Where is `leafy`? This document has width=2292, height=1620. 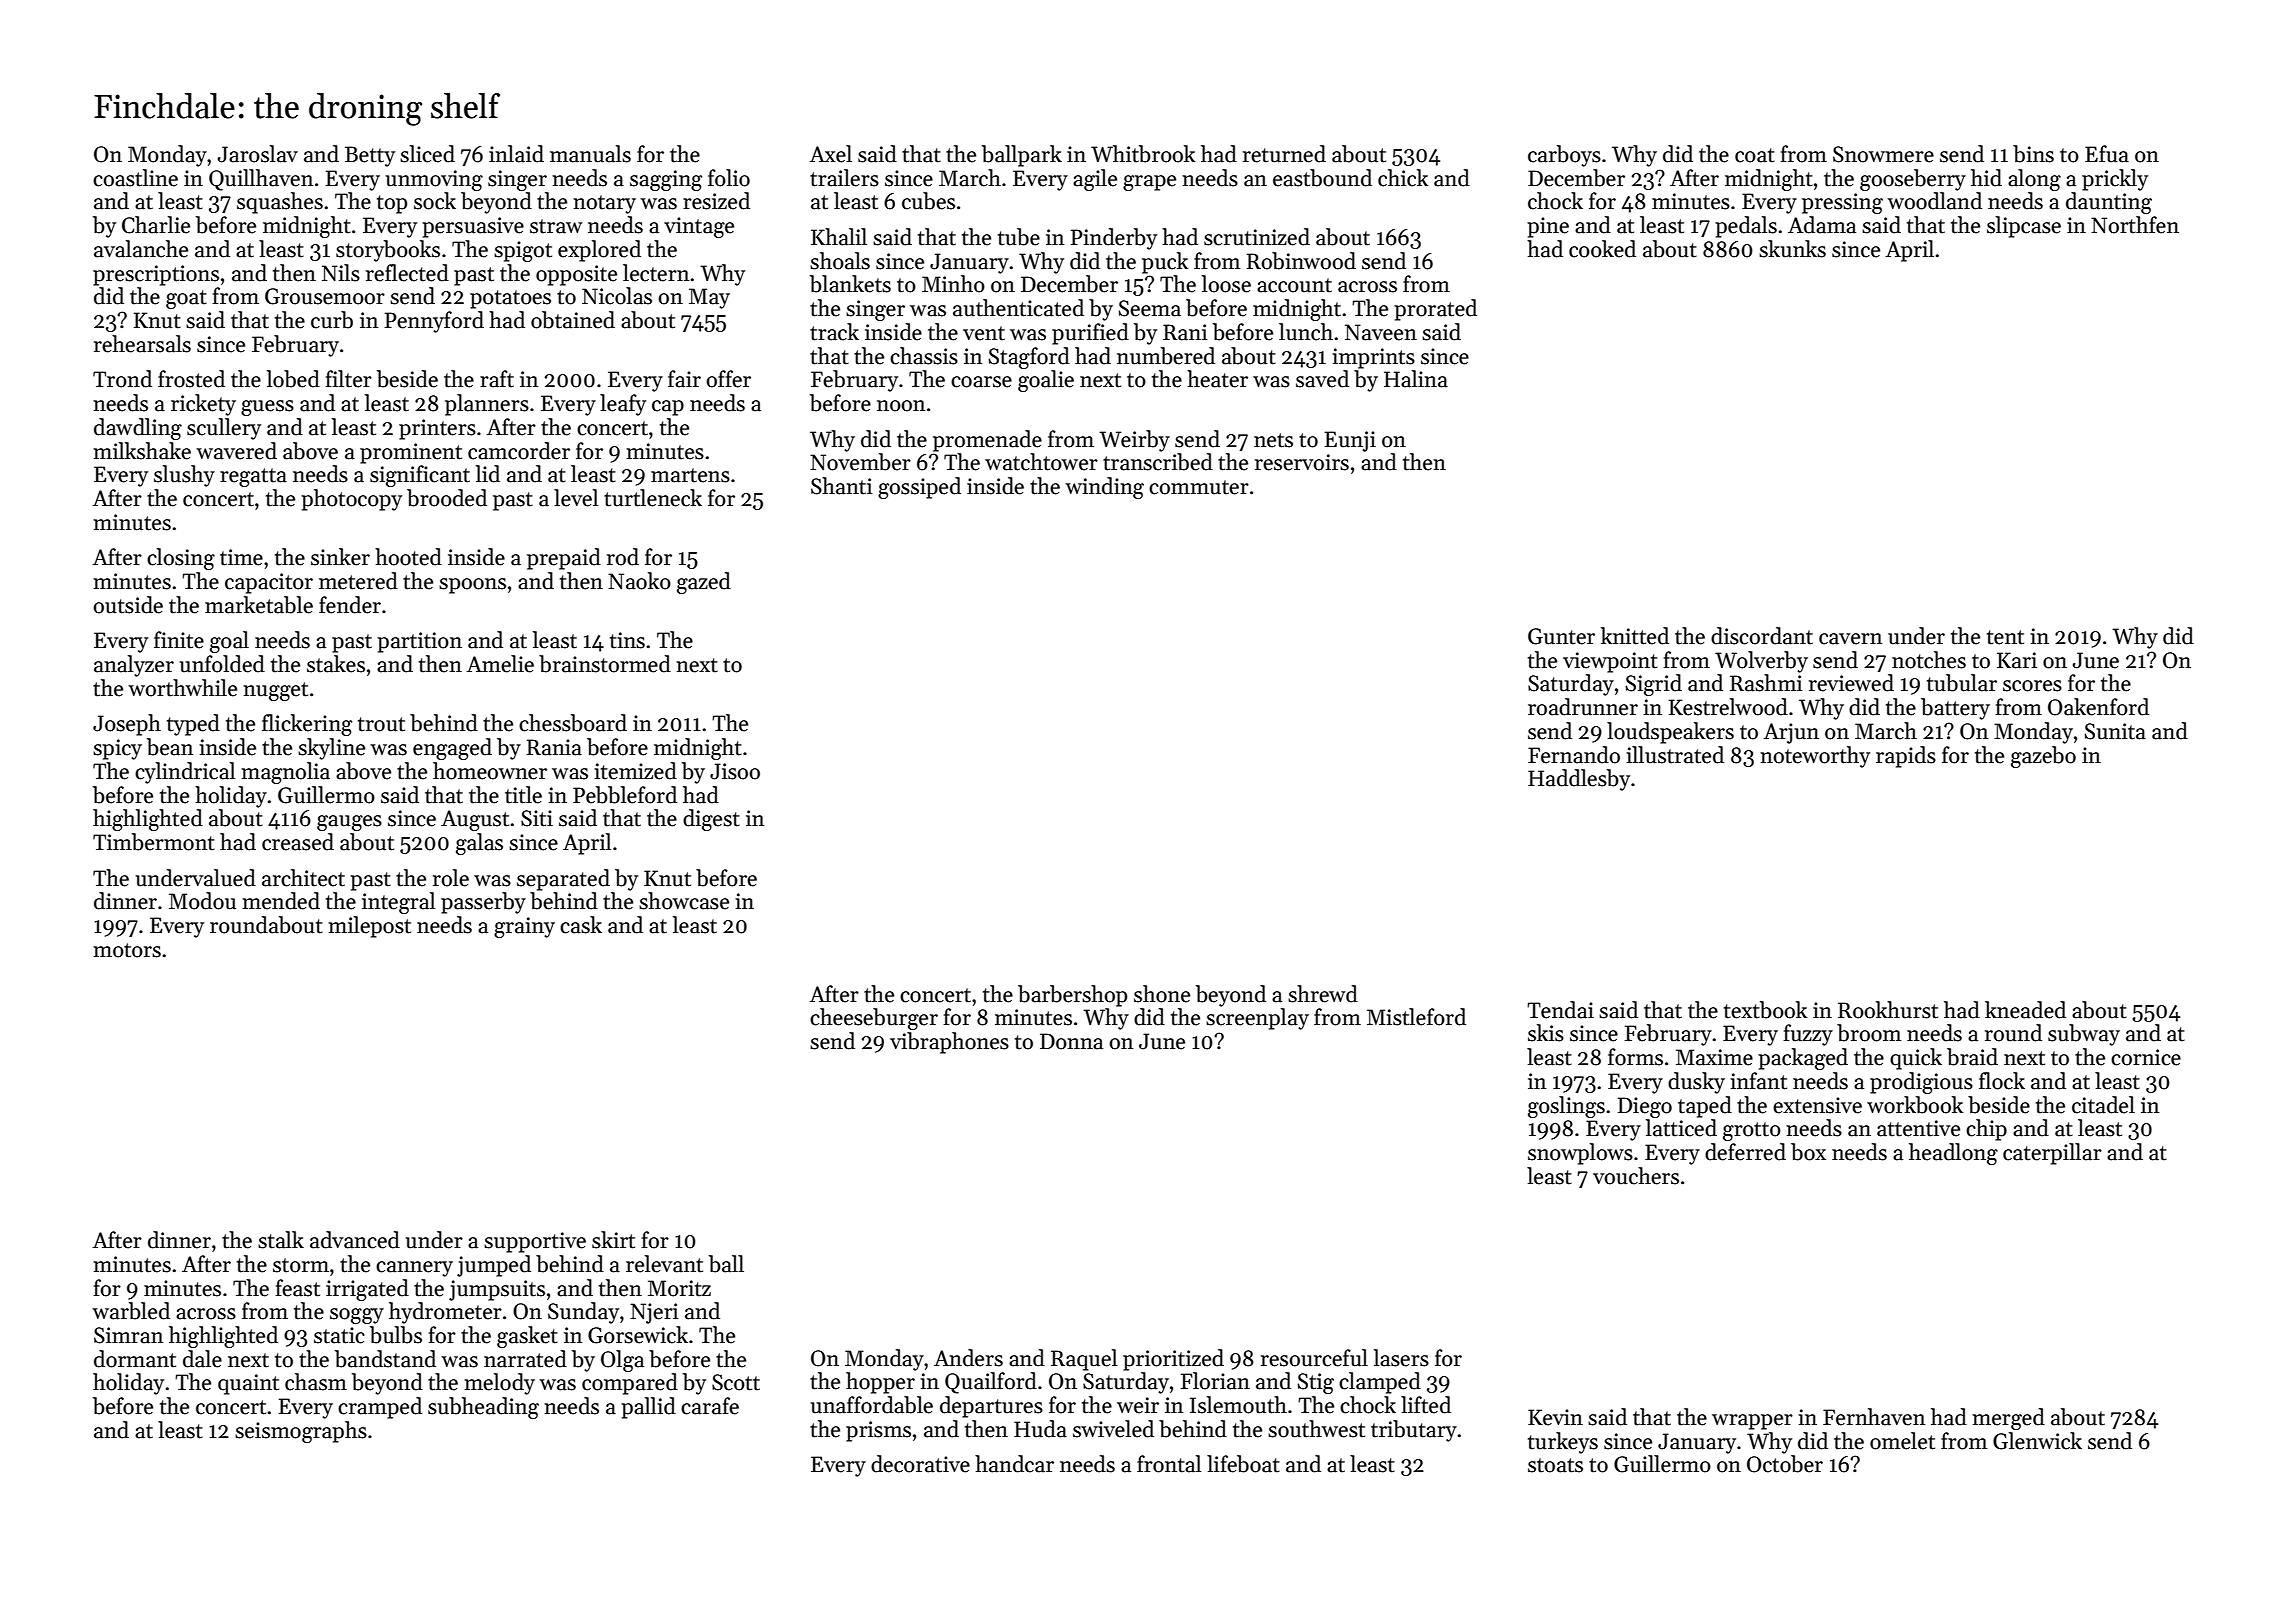 leafy is located at coordinates (623, 405).
